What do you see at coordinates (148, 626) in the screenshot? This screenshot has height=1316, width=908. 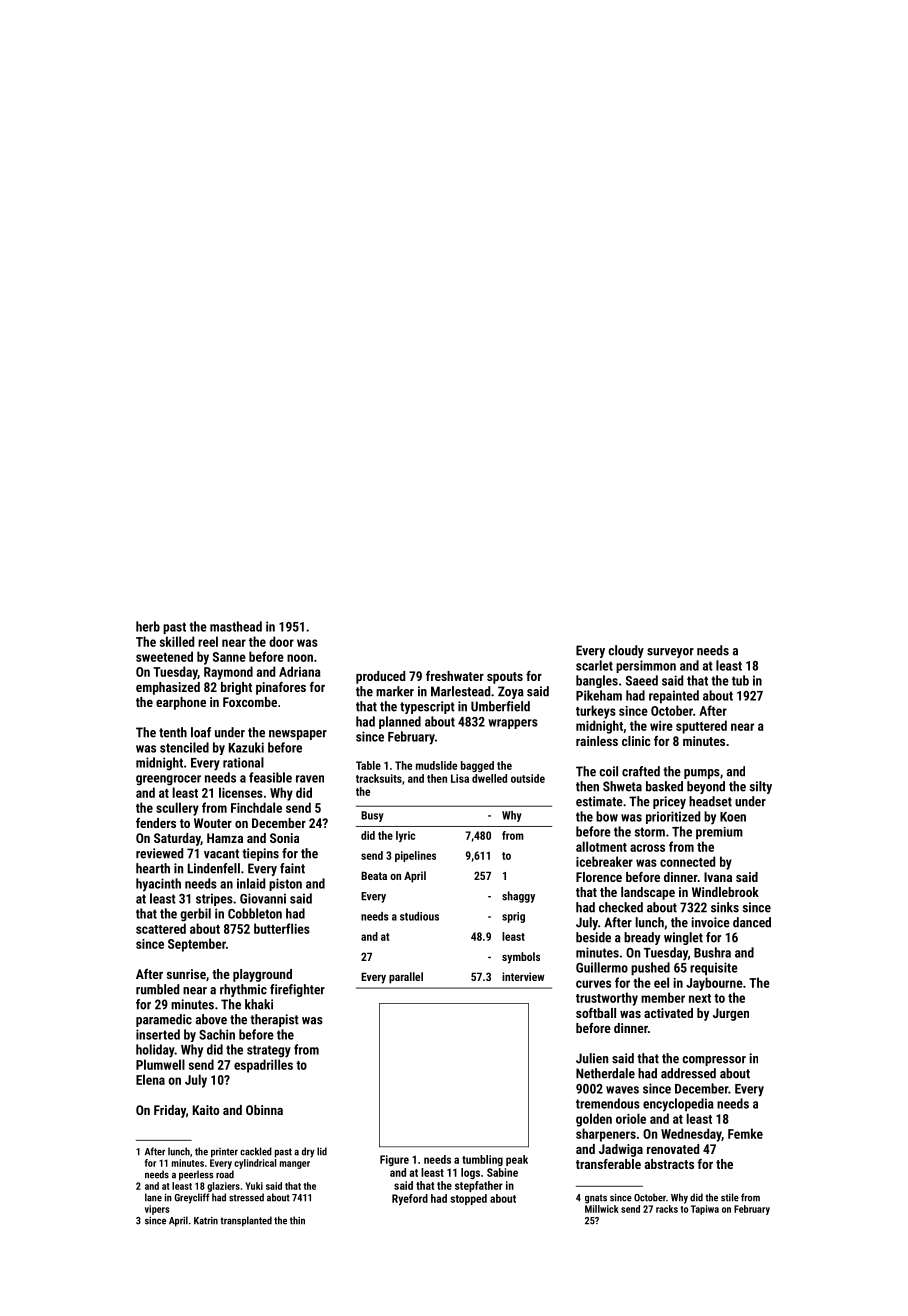 I see `herb` at bounding box center [148, 626].
